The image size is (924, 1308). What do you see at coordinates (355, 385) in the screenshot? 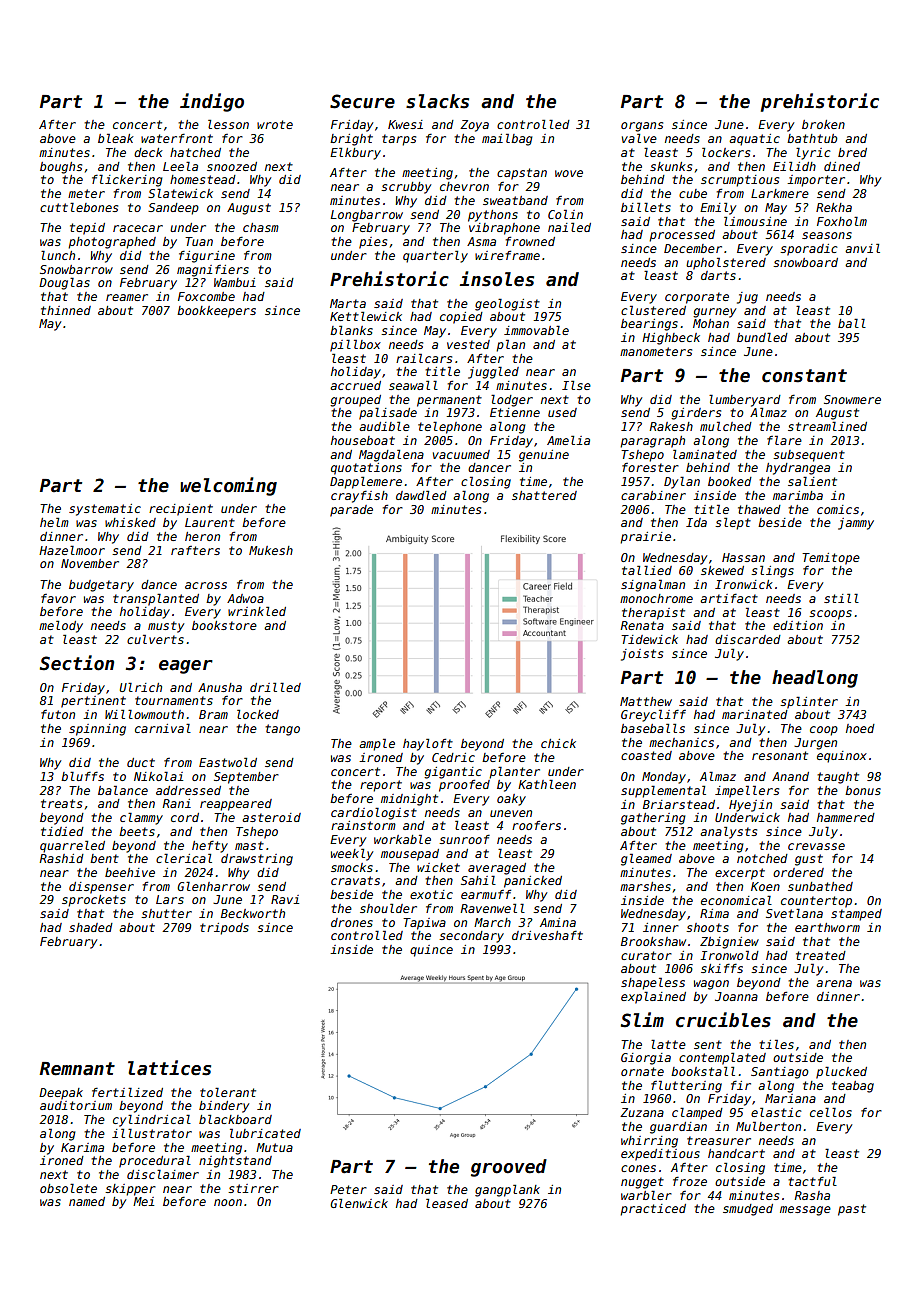
I see `accrued` at bounding box center [355, 385].
